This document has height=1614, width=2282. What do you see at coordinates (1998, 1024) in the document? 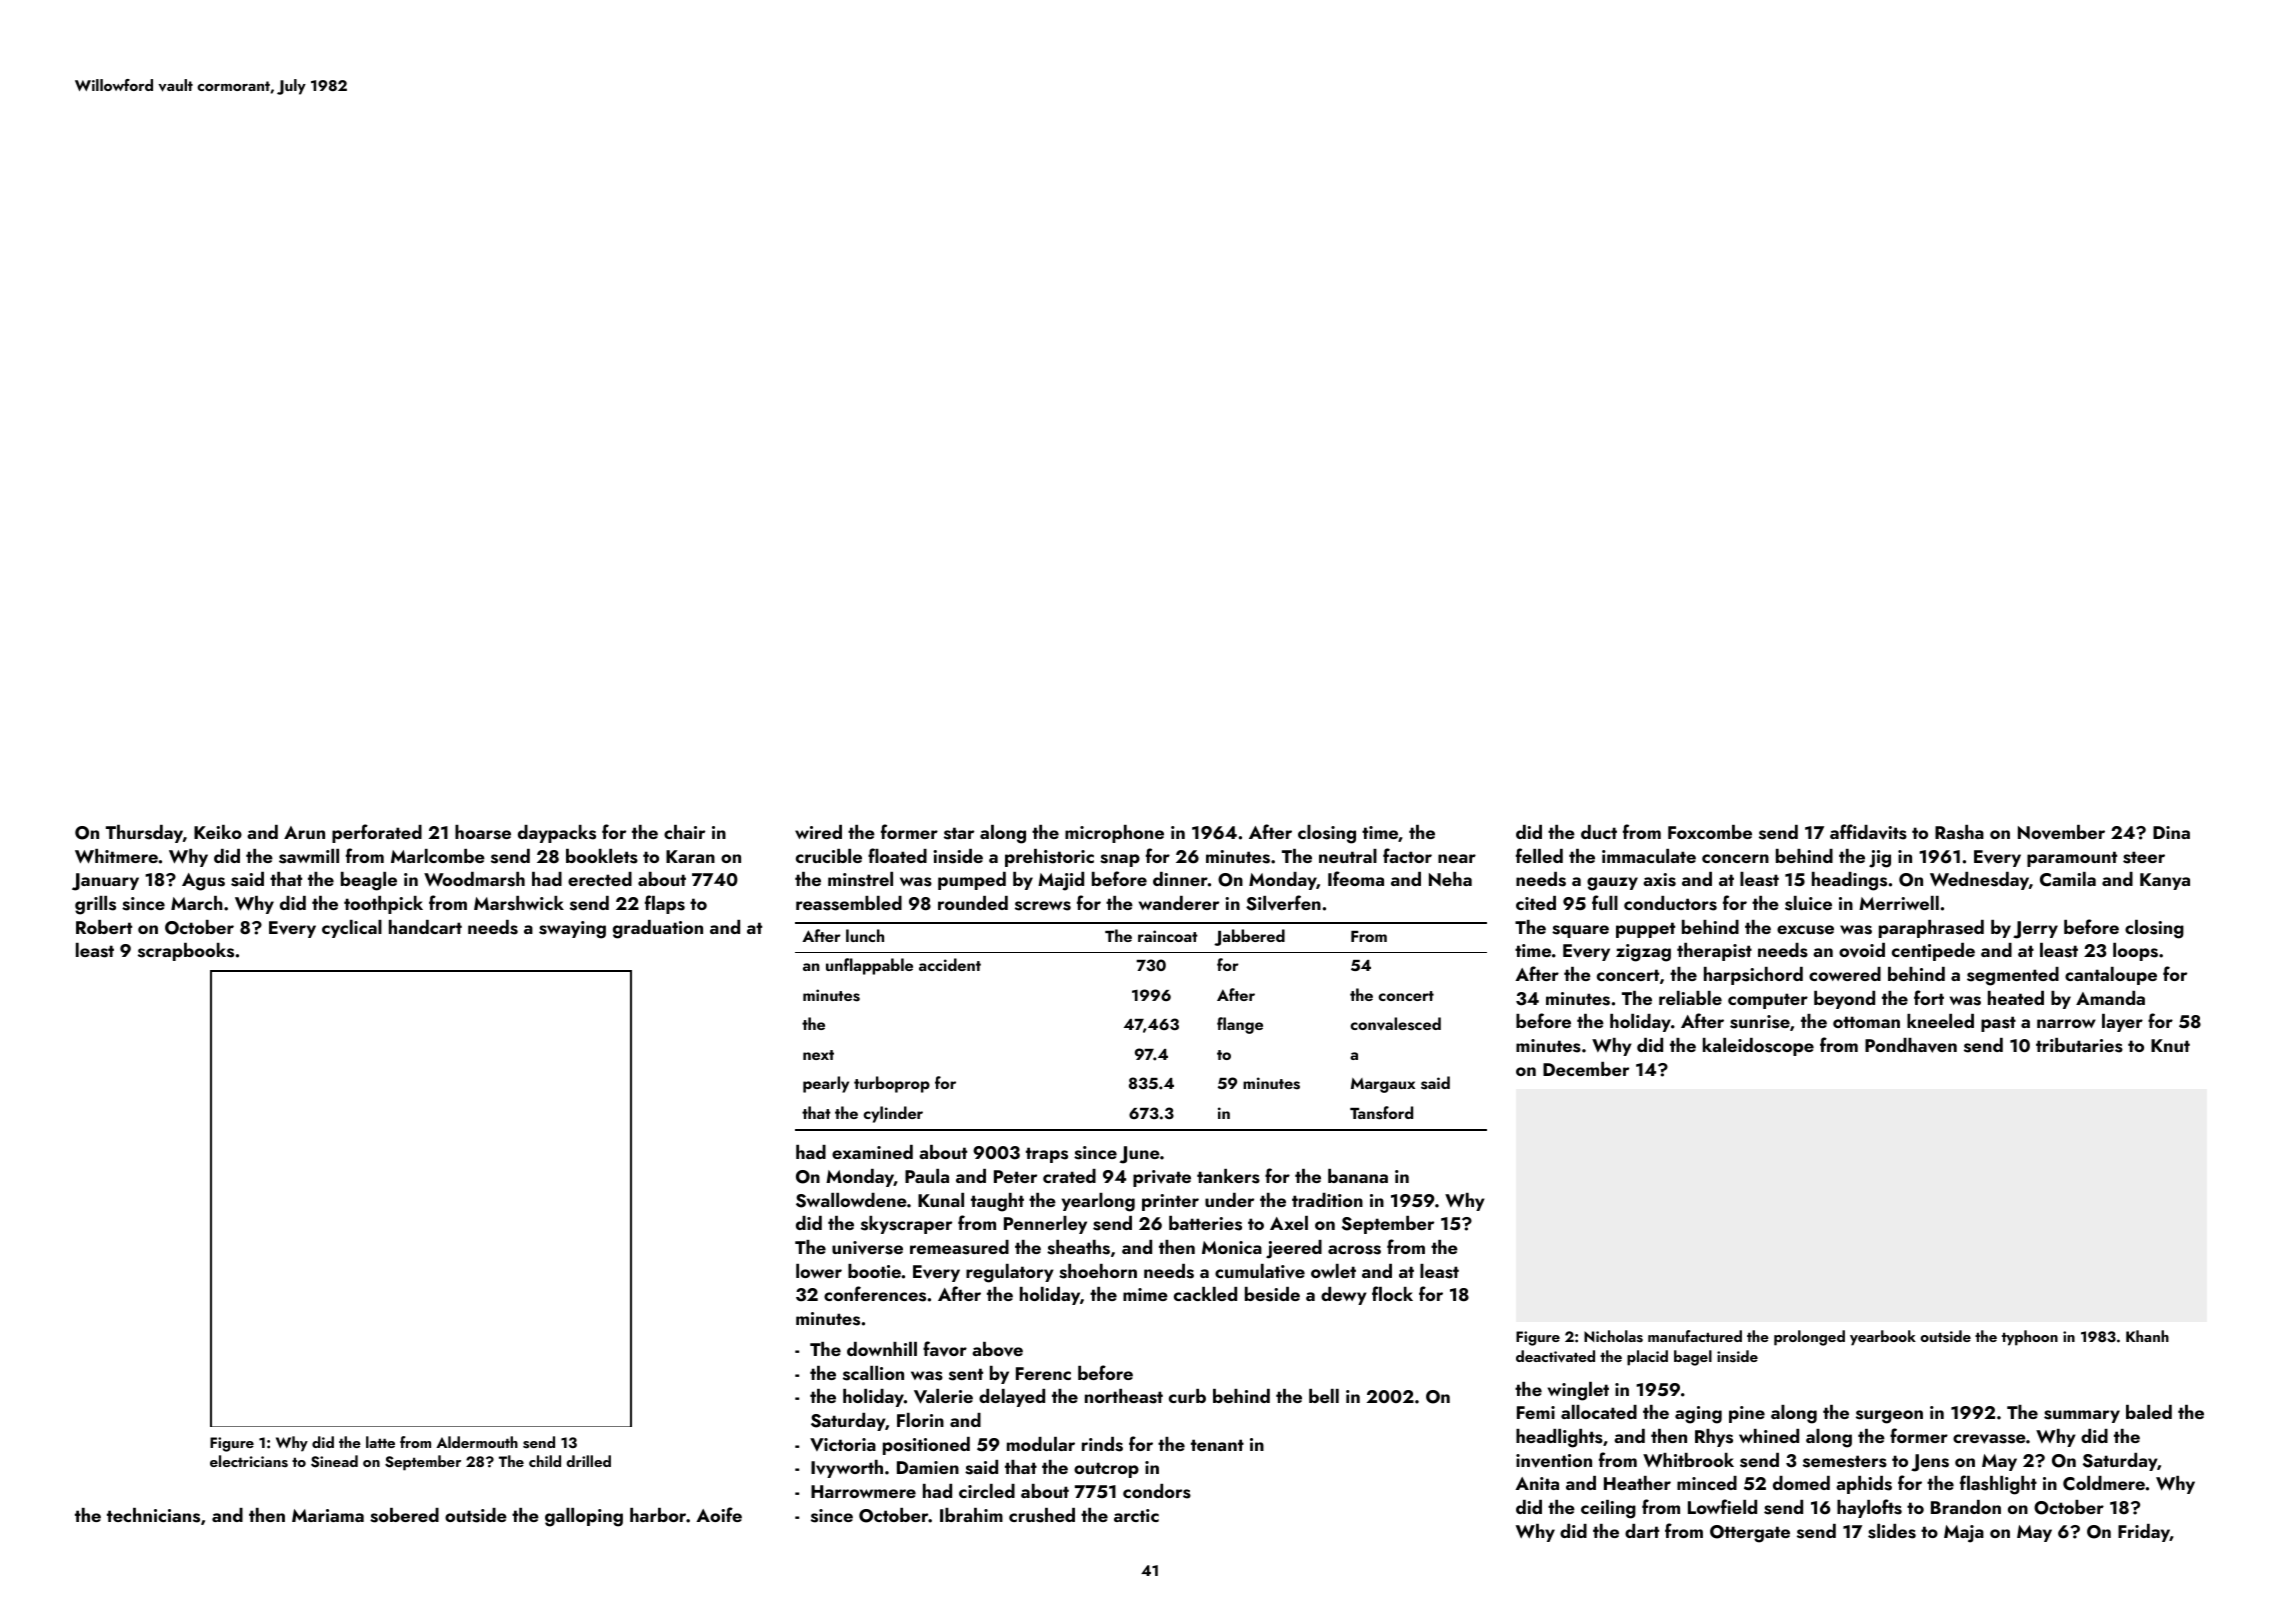
I see `past` at bounding box center [1998, 1024].
